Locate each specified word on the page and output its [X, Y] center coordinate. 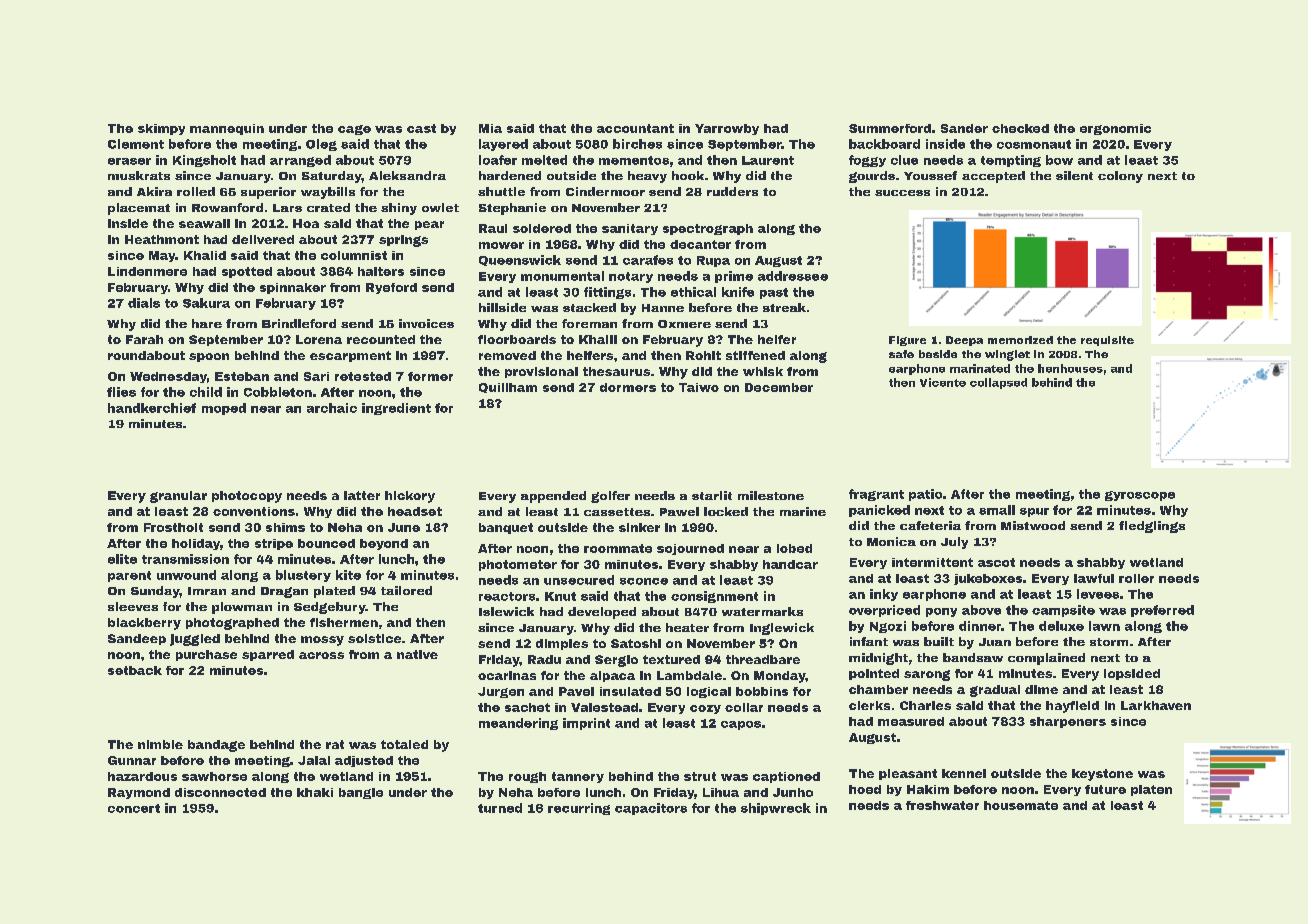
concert [134, 808]
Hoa [306, 223]
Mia [490, 128]
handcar [790, 564]
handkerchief [152, 408]
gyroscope [1140, 496]
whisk [763, 371]
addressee [793, 276]
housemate [1021, 805]
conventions [254, 511]
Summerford [890, 128]
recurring [579, 809]
